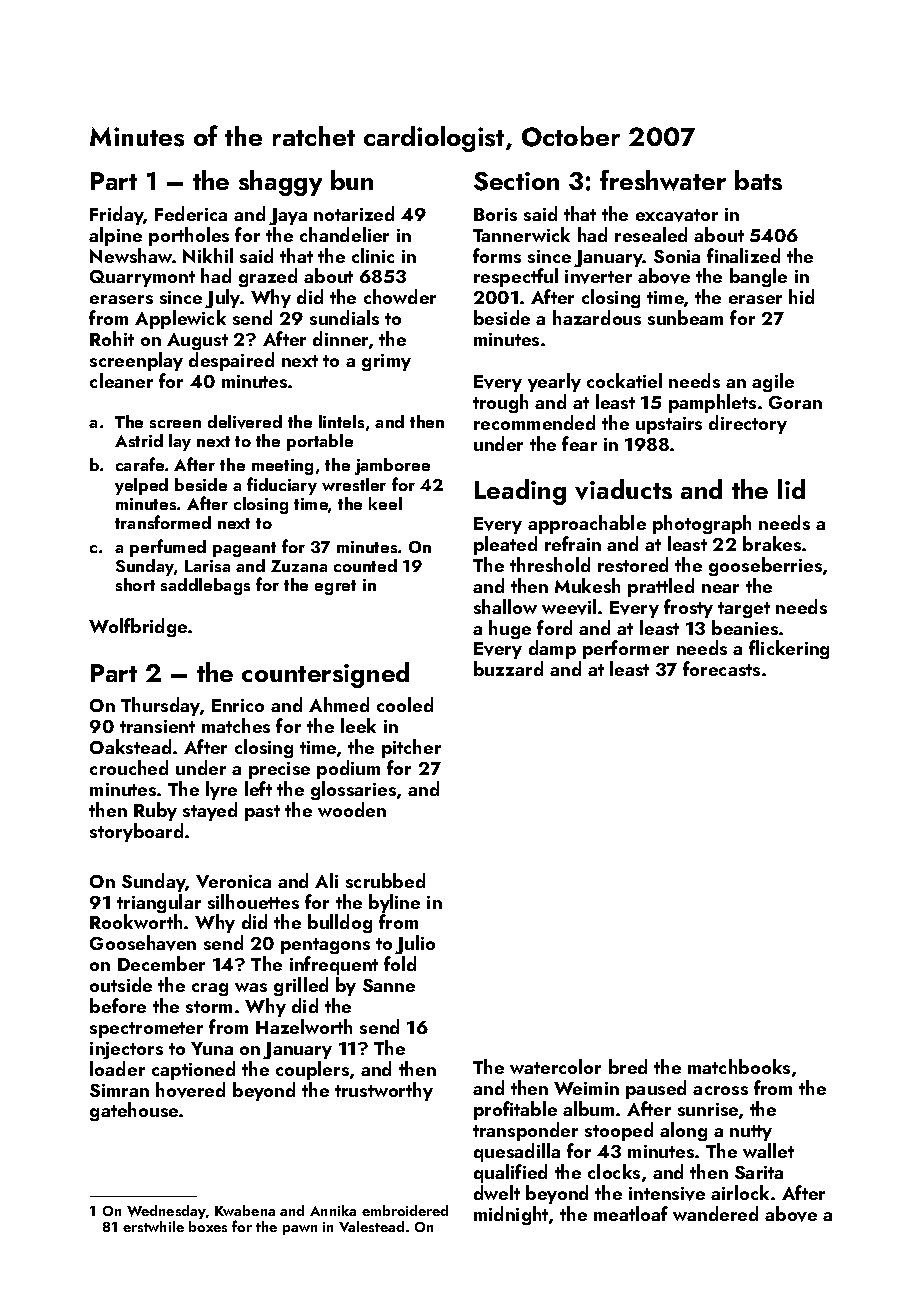 This screenshot has width=924, height=1308. I want to click on Zuzana, so click(299, 566).
